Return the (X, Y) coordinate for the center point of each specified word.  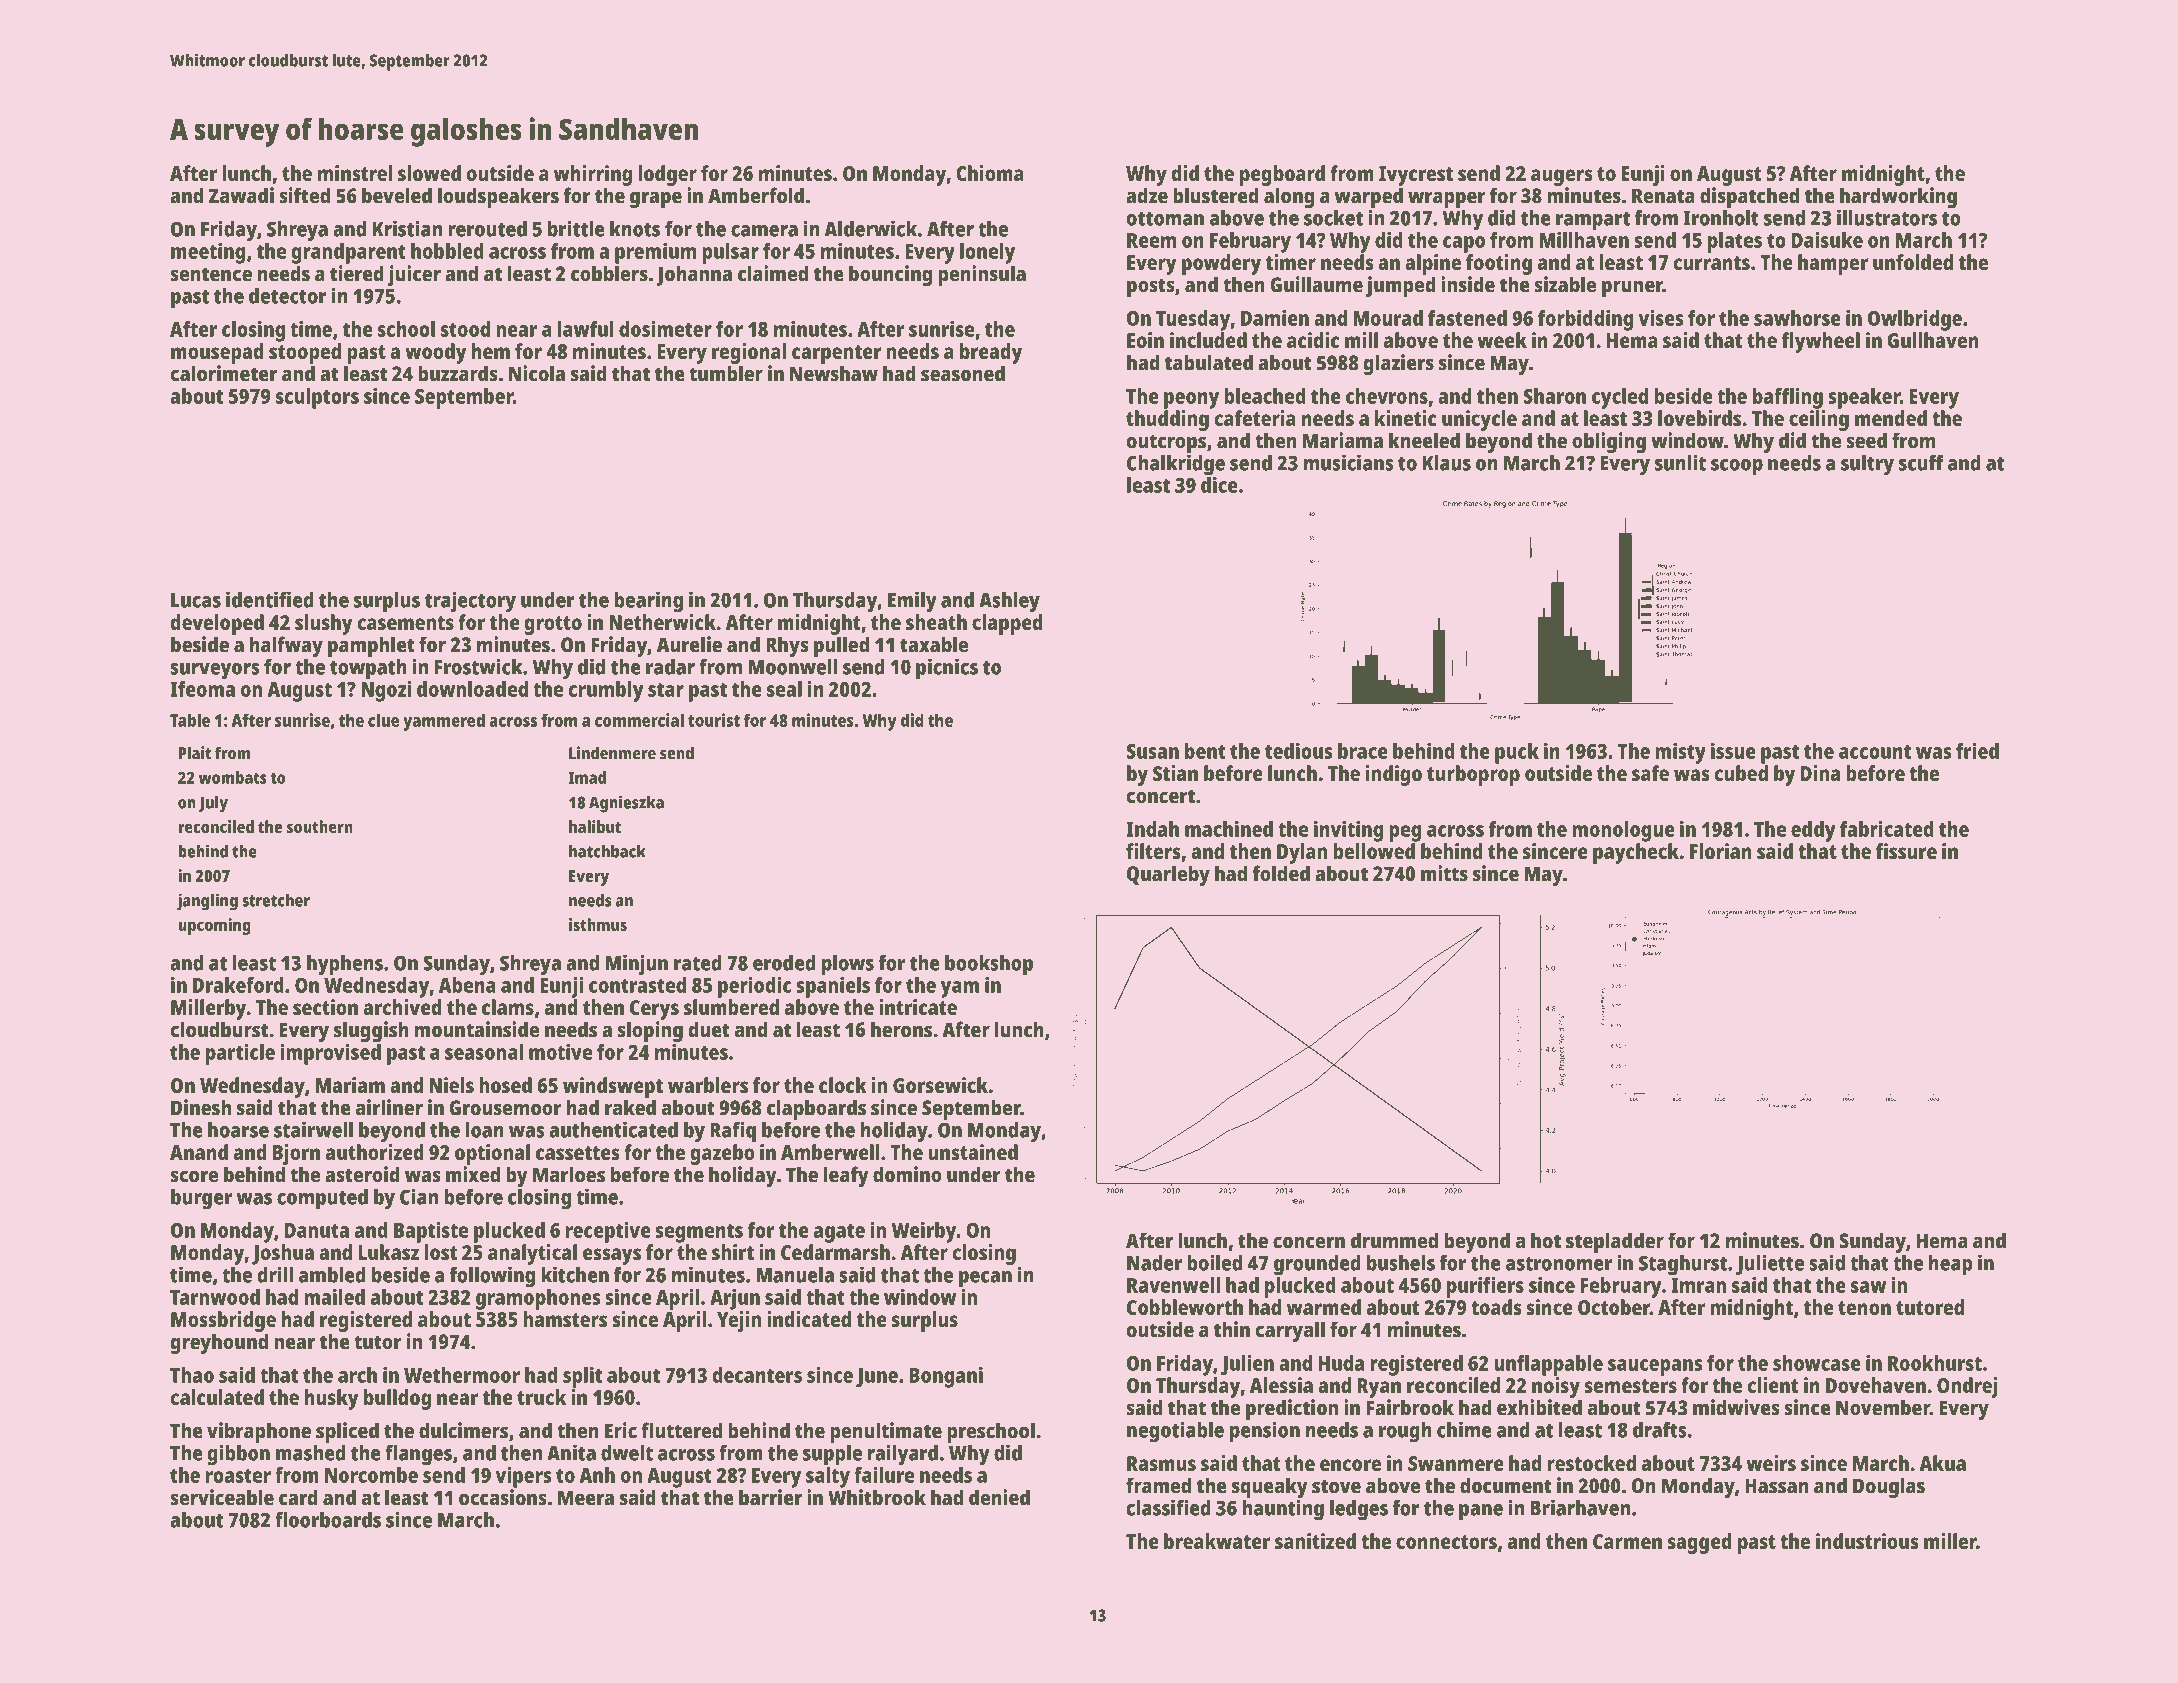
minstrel (355, 173)
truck (541, 1397)
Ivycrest (1416, 176)
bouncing (890, 275)
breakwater (1217, 1541)
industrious (1867, 1541)
